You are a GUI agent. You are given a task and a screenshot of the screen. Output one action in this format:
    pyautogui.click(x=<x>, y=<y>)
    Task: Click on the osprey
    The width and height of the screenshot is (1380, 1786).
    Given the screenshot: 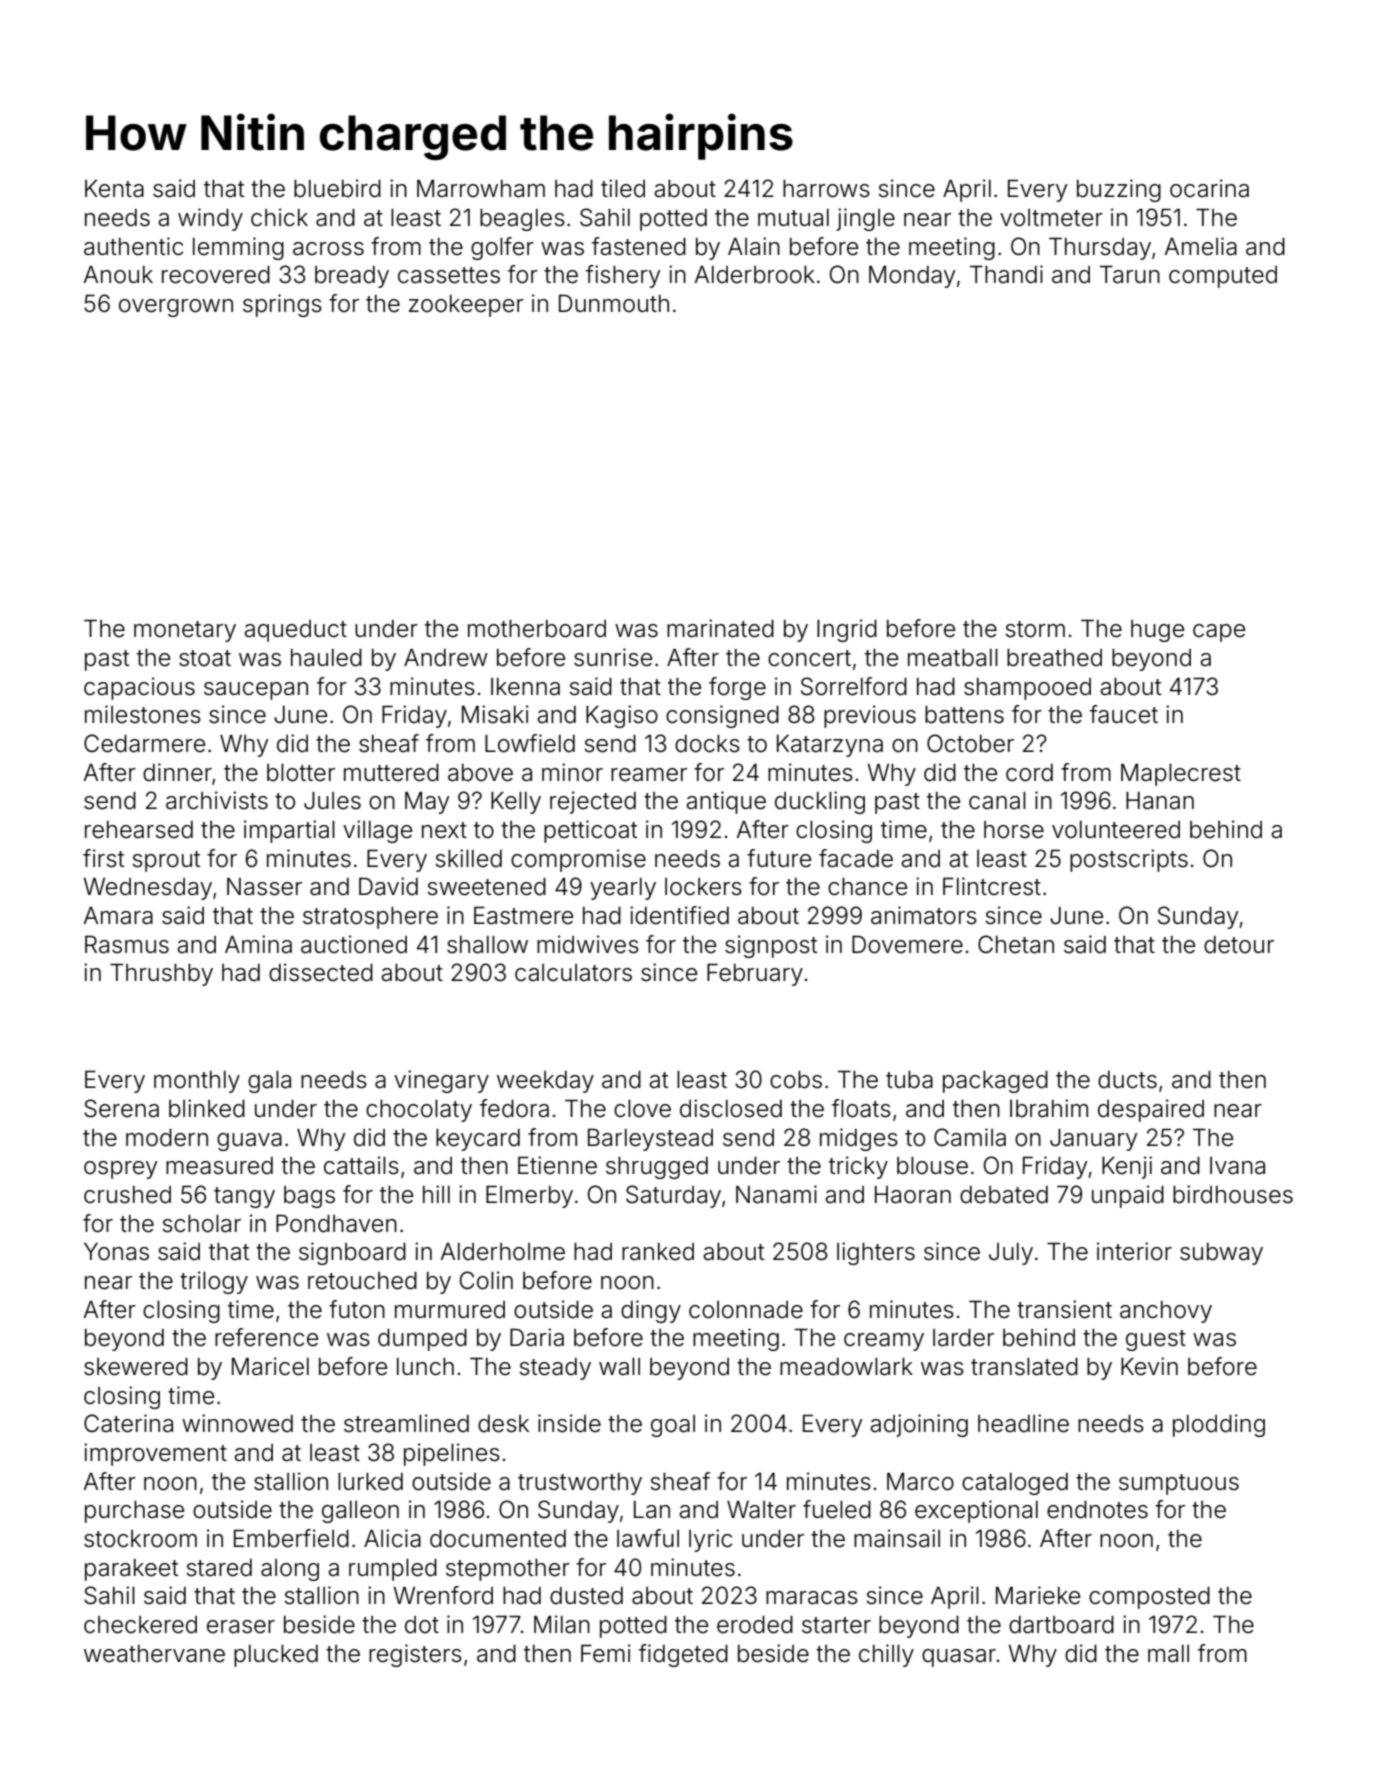 What is the action you would take?
    pyautogui.click(x=121, y=1170)
